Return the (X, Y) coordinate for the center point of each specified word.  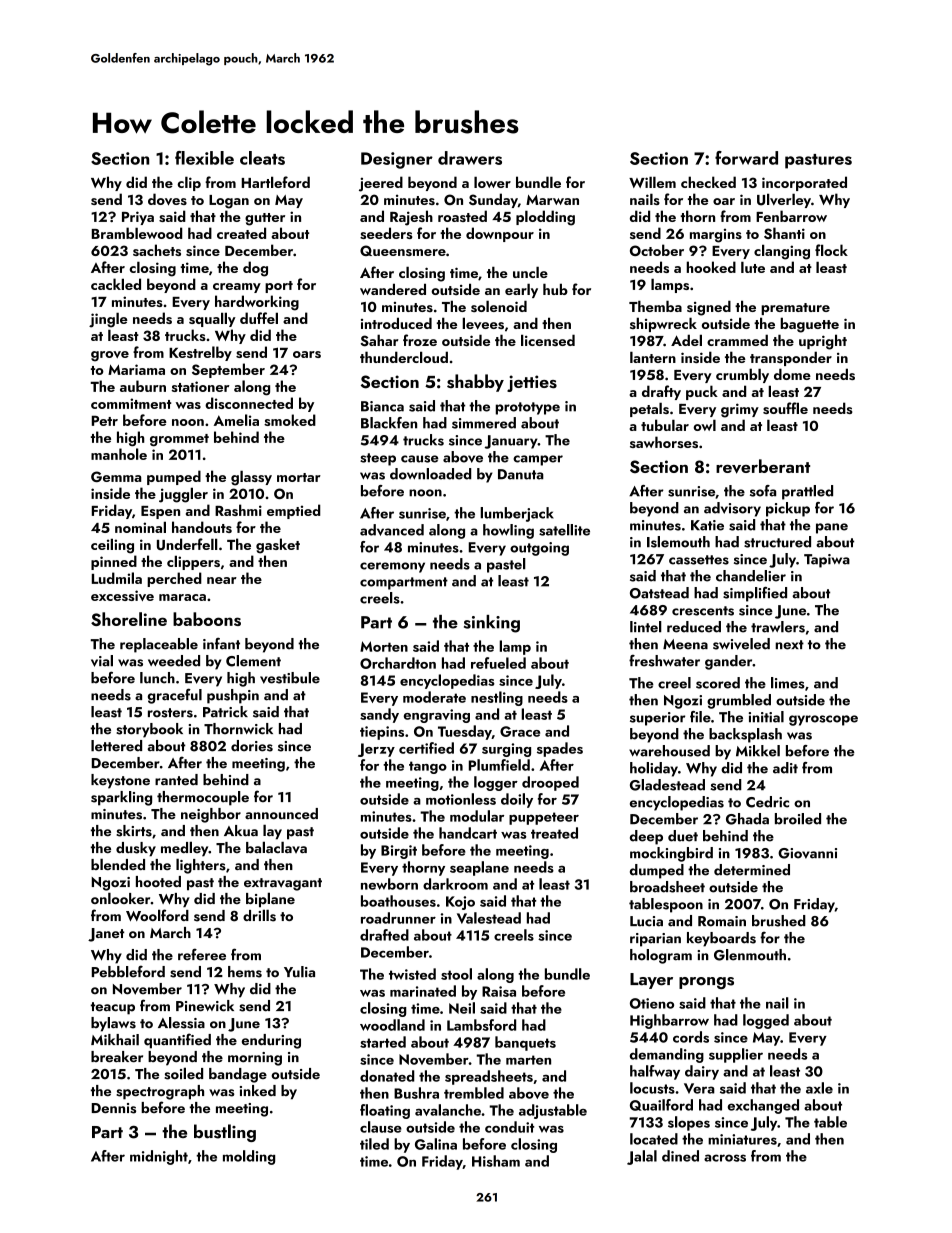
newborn (389, 884)
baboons (207, 619)
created (241, 233)
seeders (386, 233)
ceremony (392, 567)
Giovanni (807, 853)
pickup (788, 509)
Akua (241, 831)
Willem (652, 182)
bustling (225, 1133)
